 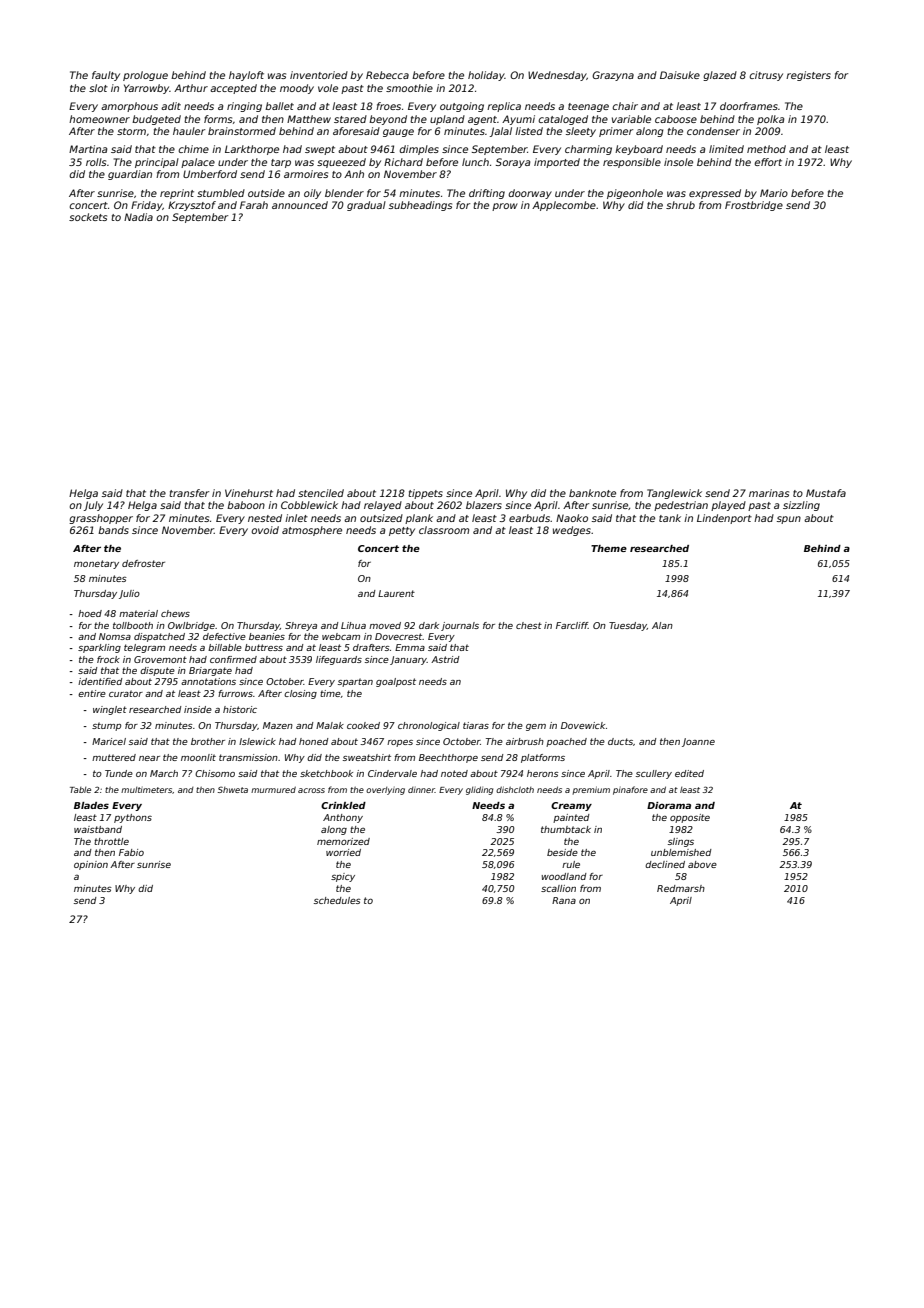 I want to click on Tuesday, so click(x=628, y=626).
